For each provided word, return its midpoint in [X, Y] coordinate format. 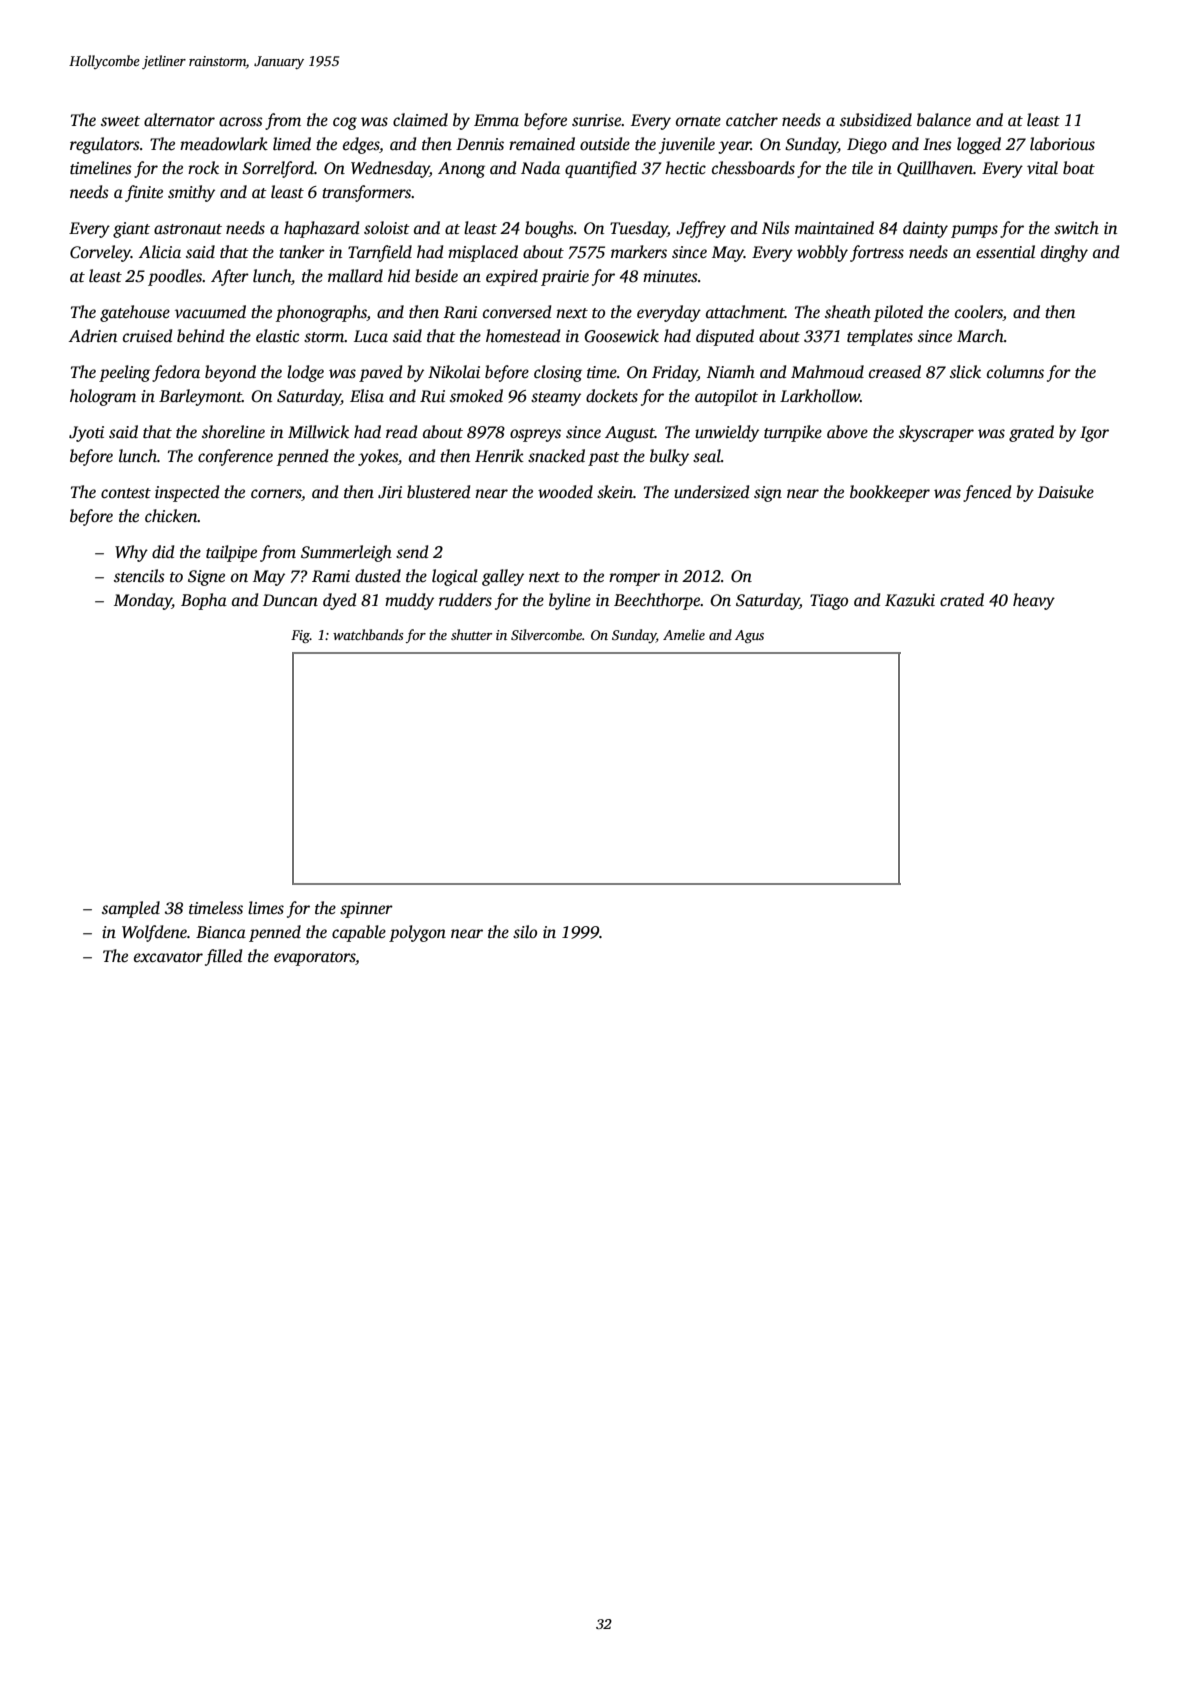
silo [525, 932]
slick [965, 372]
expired [512, 277]
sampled [131, 909]
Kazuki [910, 600]
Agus [749, 636]
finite [144, 193]
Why [131, 553]
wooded [565, 492]
